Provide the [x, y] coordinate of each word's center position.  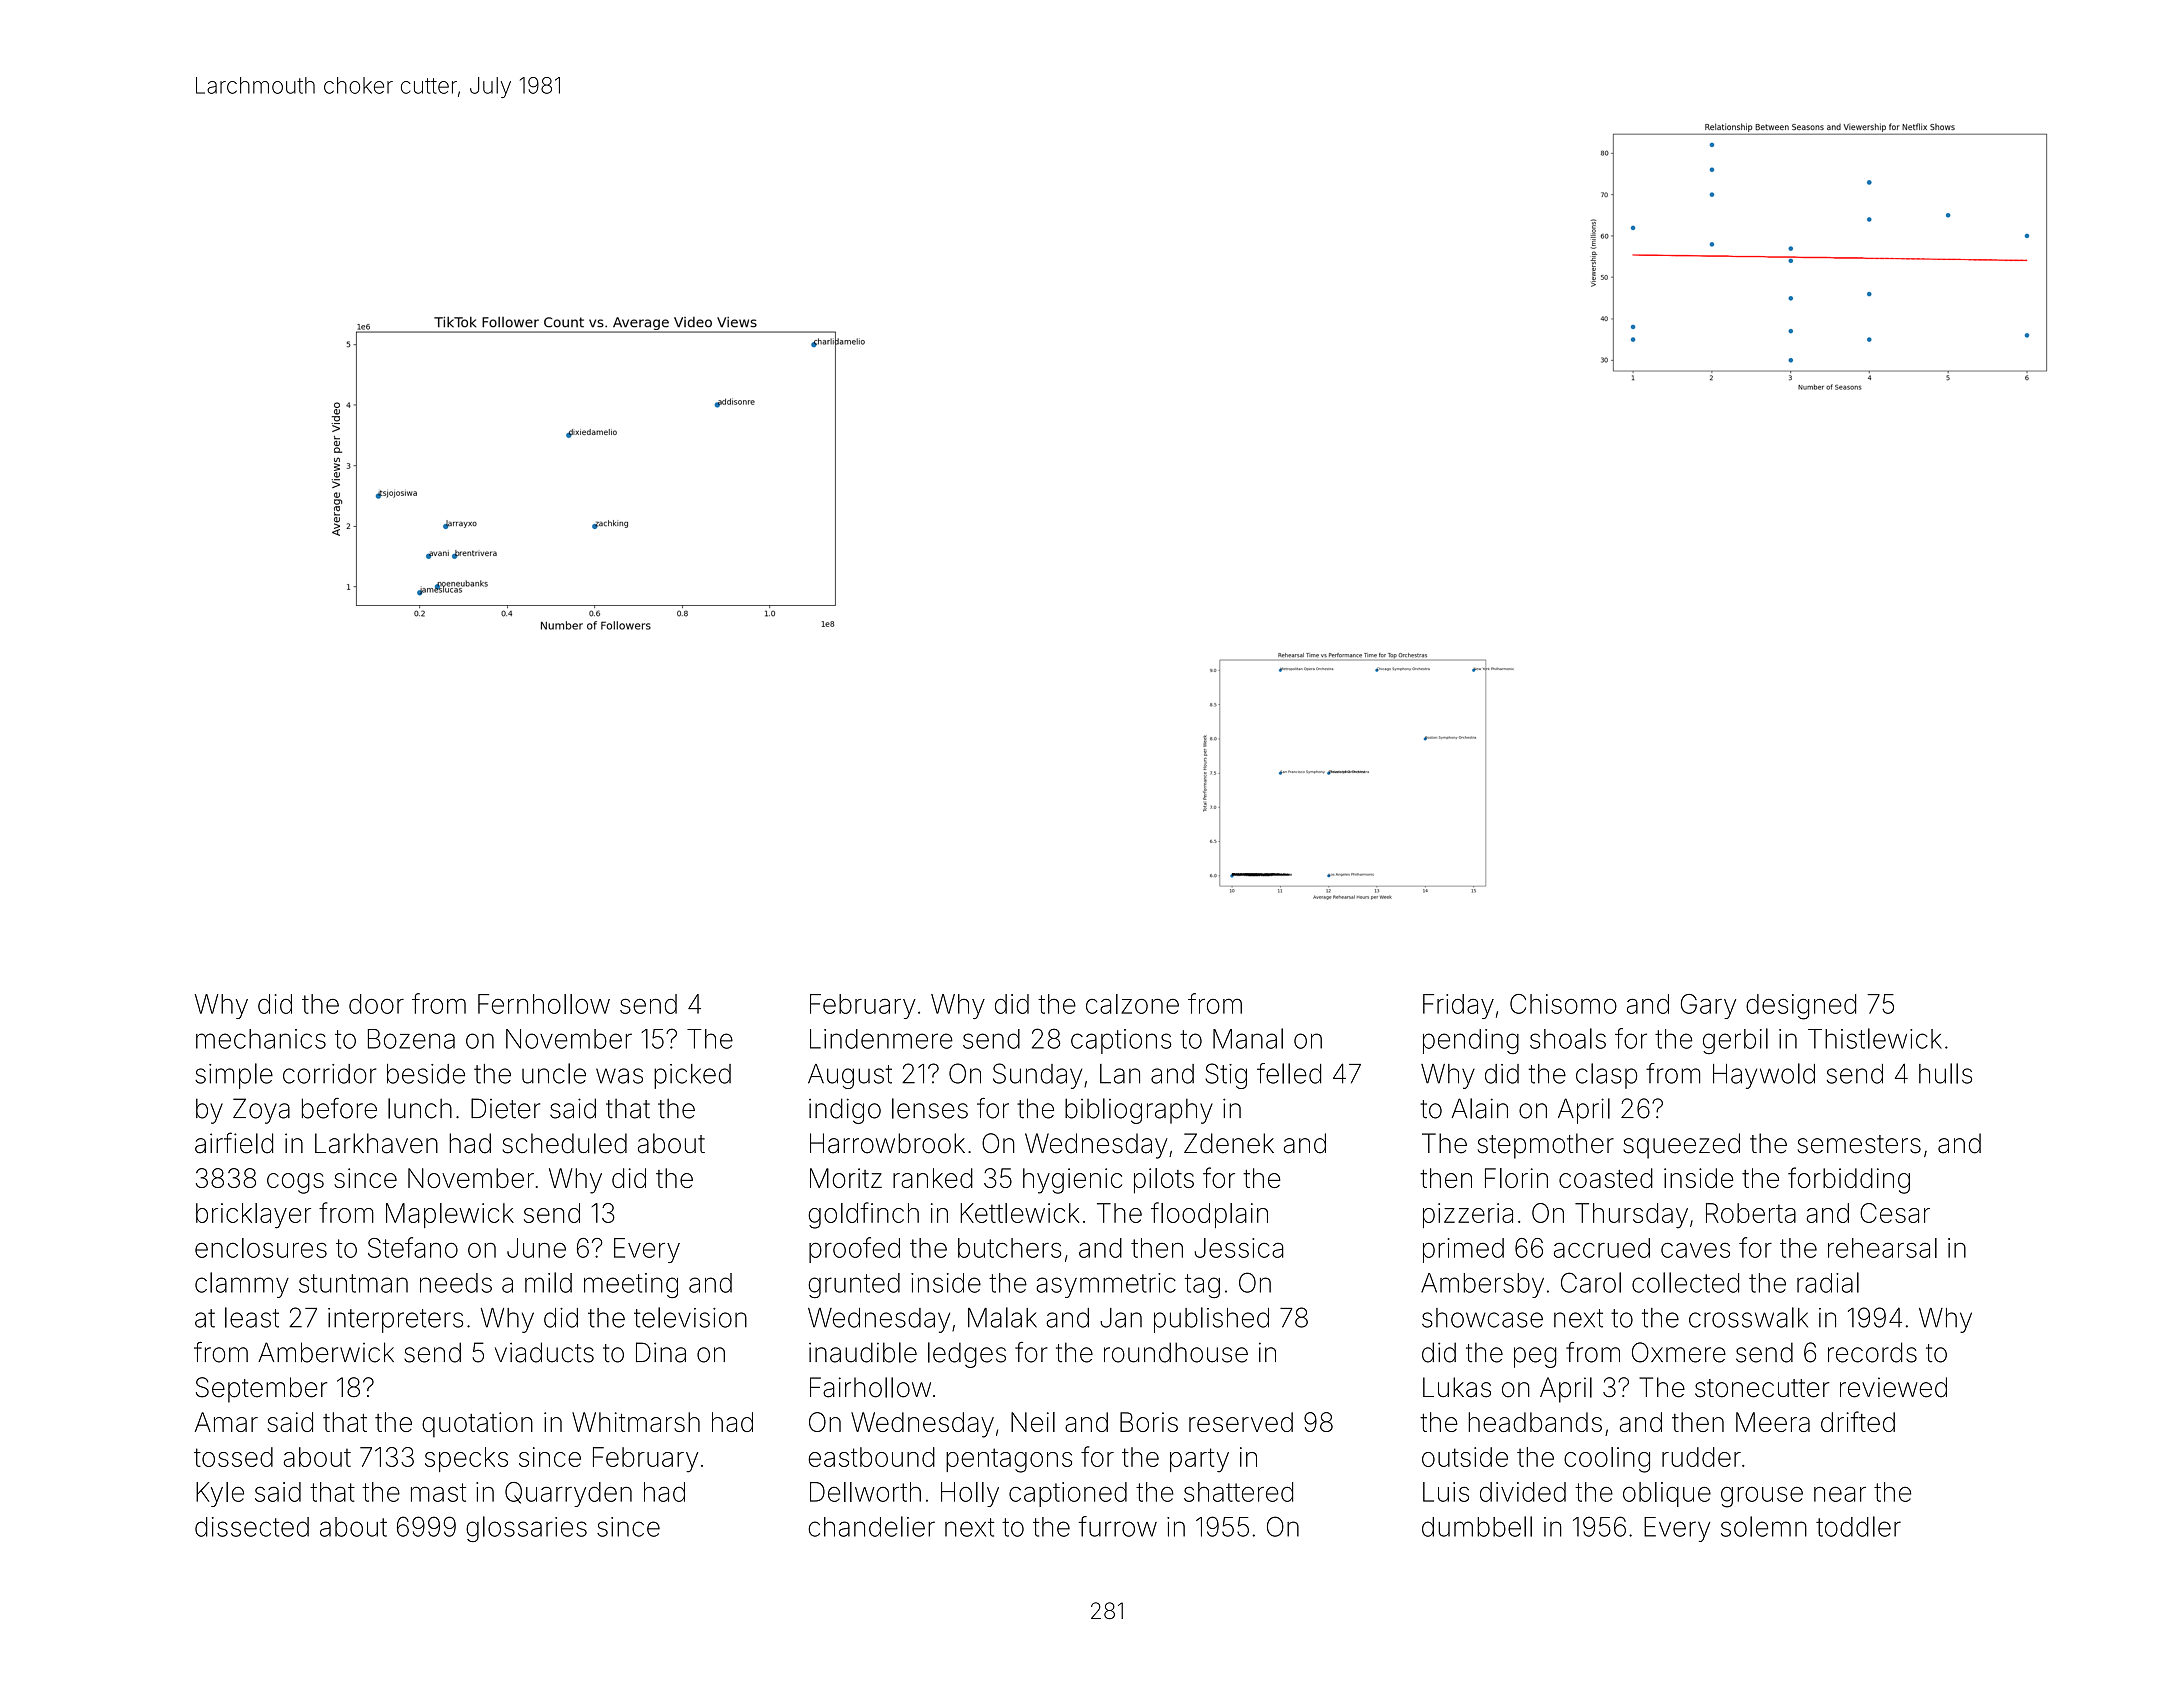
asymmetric [1106, 1285]
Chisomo [1563, 1004]
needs [456, 1283]
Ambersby [1482, 1285]
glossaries [526, 1529]
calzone [1132, 1004]
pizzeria [1468, 1215]
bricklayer [253, 1216]
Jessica [1239, 1248]
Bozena [411, 1039]
